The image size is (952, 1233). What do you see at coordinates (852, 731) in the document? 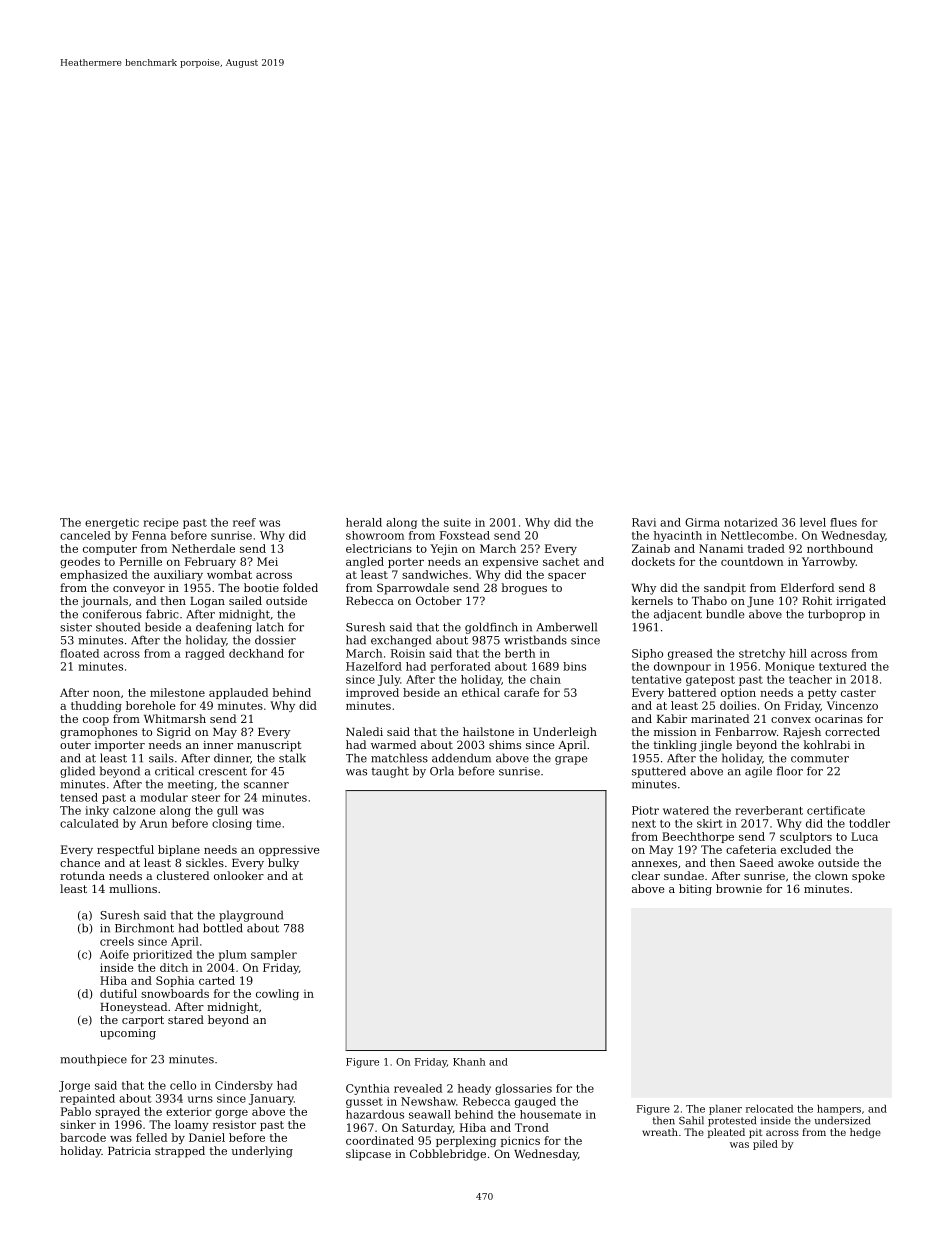
I see `corrected` at bounding box center [852, 731].
